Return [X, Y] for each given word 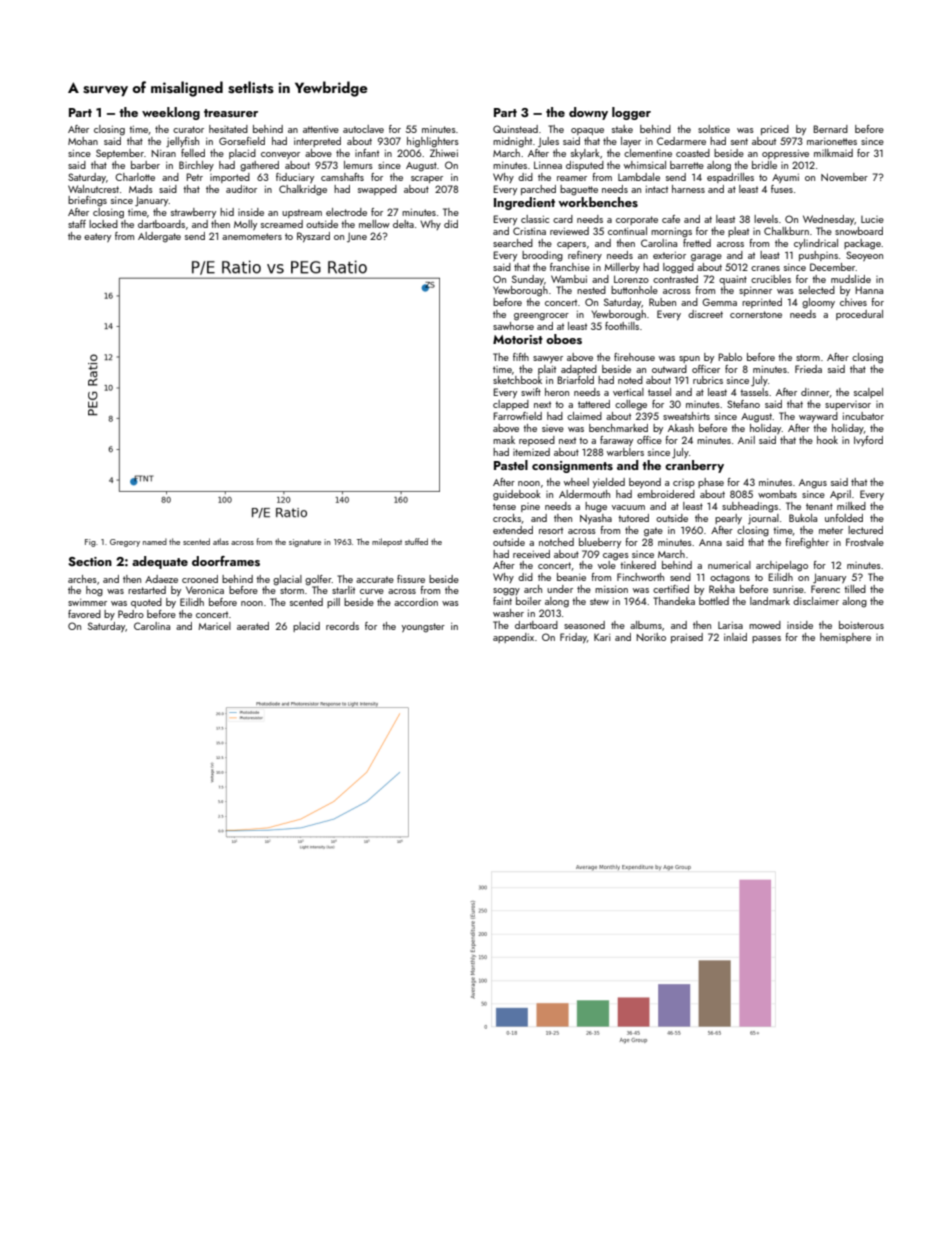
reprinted [762, 303]
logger [631, 113]
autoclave [363, 129]
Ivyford [868, 441]
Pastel [511, 465]
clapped [511, 405]
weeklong [171, 113]
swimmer [87, 602]
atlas [221, 541]
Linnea [548, 165]
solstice [714, 129]
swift [531, 392]
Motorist [518, 339]
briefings [87, 201]
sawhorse [513, 326]
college [631, 405]
